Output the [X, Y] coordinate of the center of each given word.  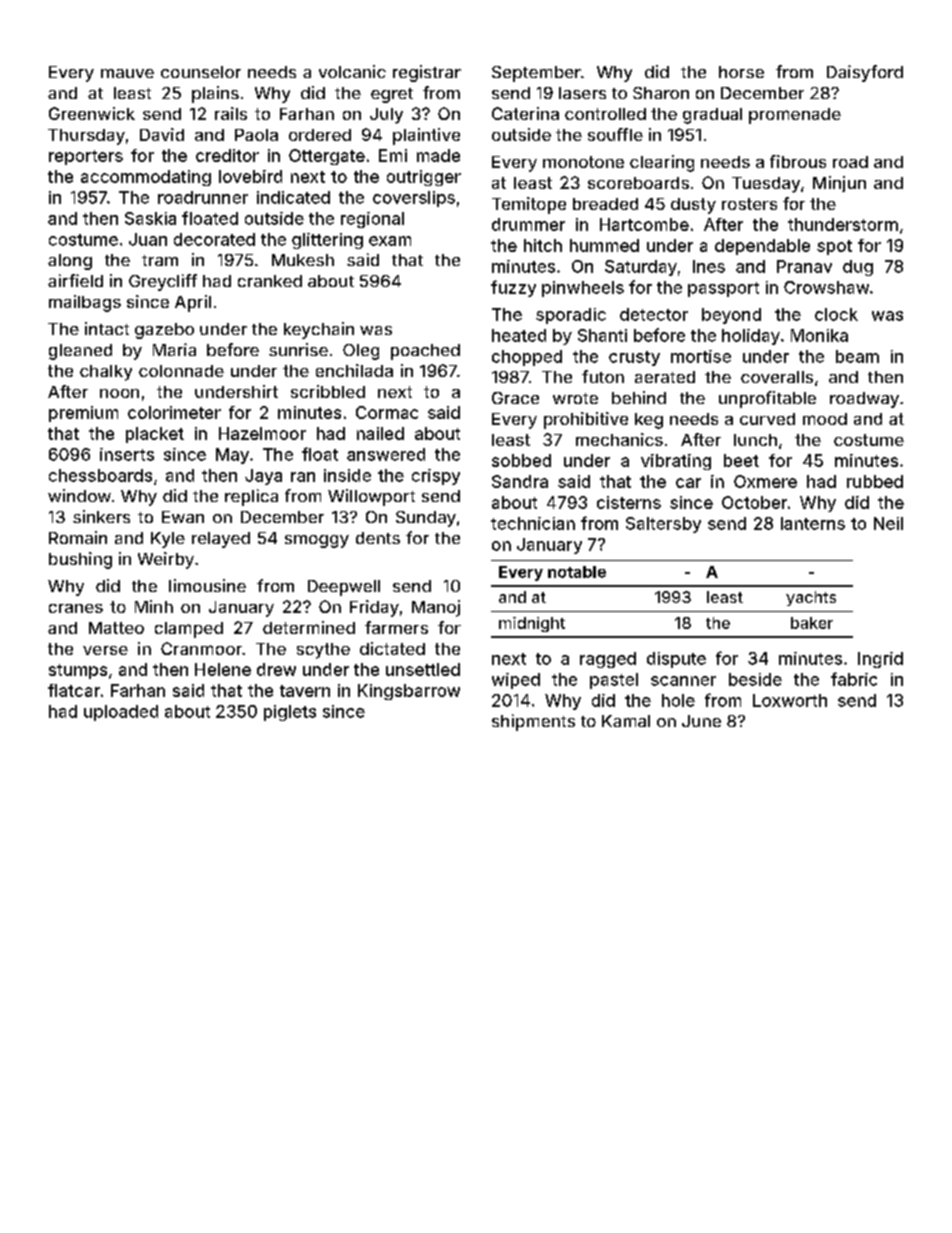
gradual [712, 116]
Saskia [150, 218]
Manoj [436, 608]
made [438, 155]
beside [755, 679]
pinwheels [583, 289]
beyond [731, 316]
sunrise [298, 349]
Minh [154, 606]
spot [834, 247]
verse [105, 650]
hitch [543, 245]
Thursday [86, 137]
